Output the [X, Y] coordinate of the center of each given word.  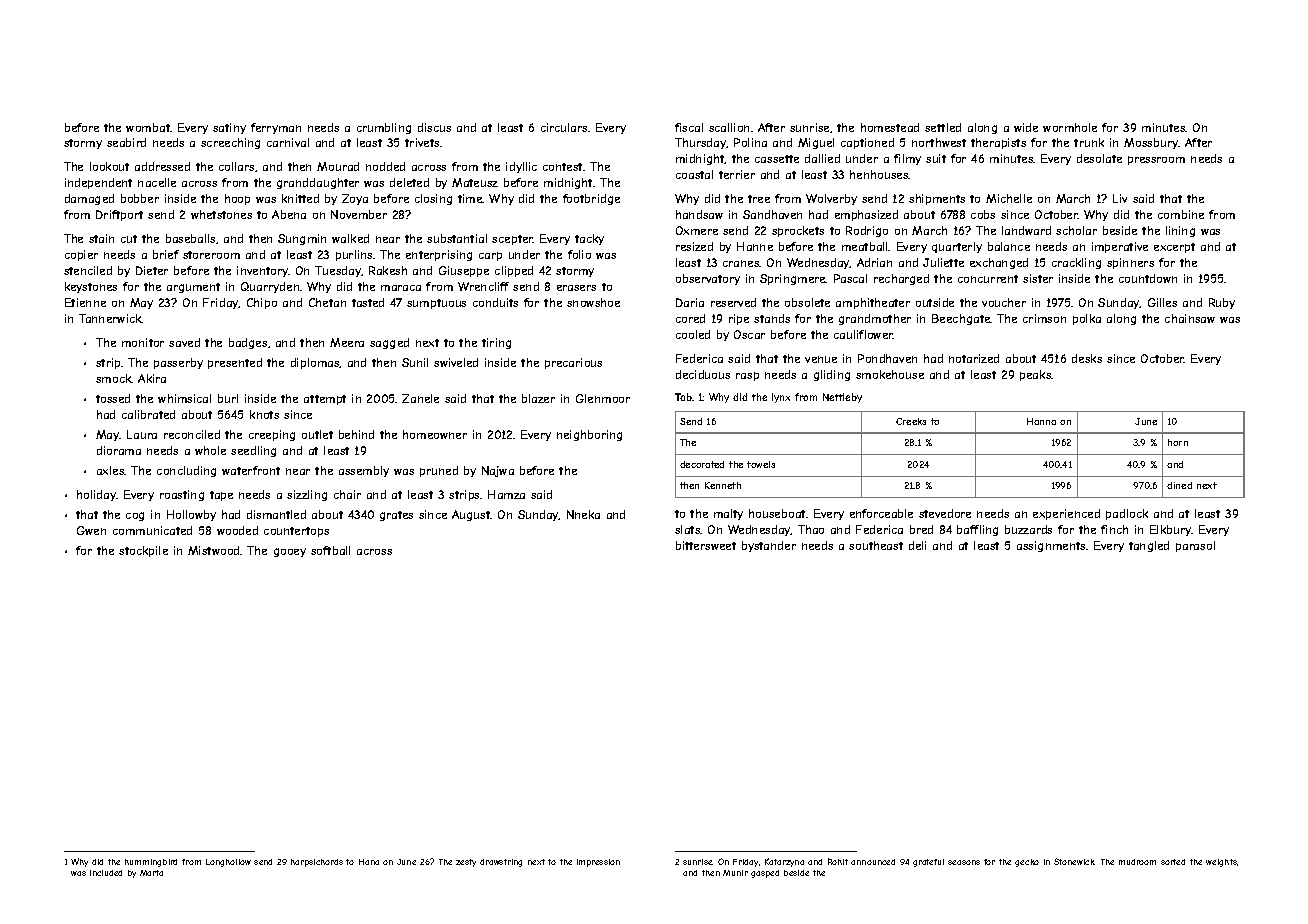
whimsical [184, 398]
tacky [589, 239]
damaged [89, 199]
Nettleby [842, 398]
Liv [1120, 198]
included [106, 873]
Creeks [911, 421]
